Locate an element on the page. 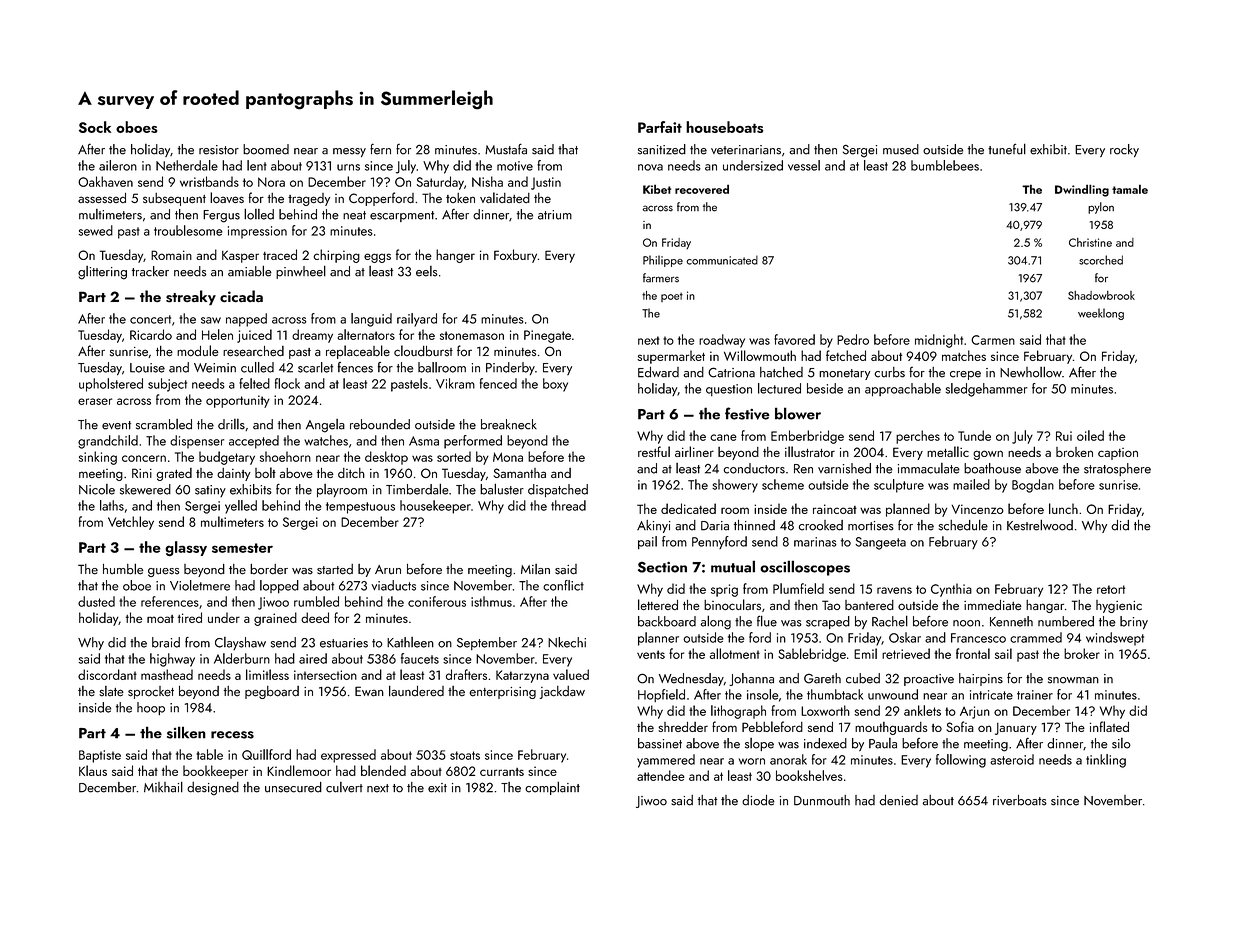 Image resolution: width=1233 pixels, height=952 pixels. snowman is located at coordinates (1073, 680).
